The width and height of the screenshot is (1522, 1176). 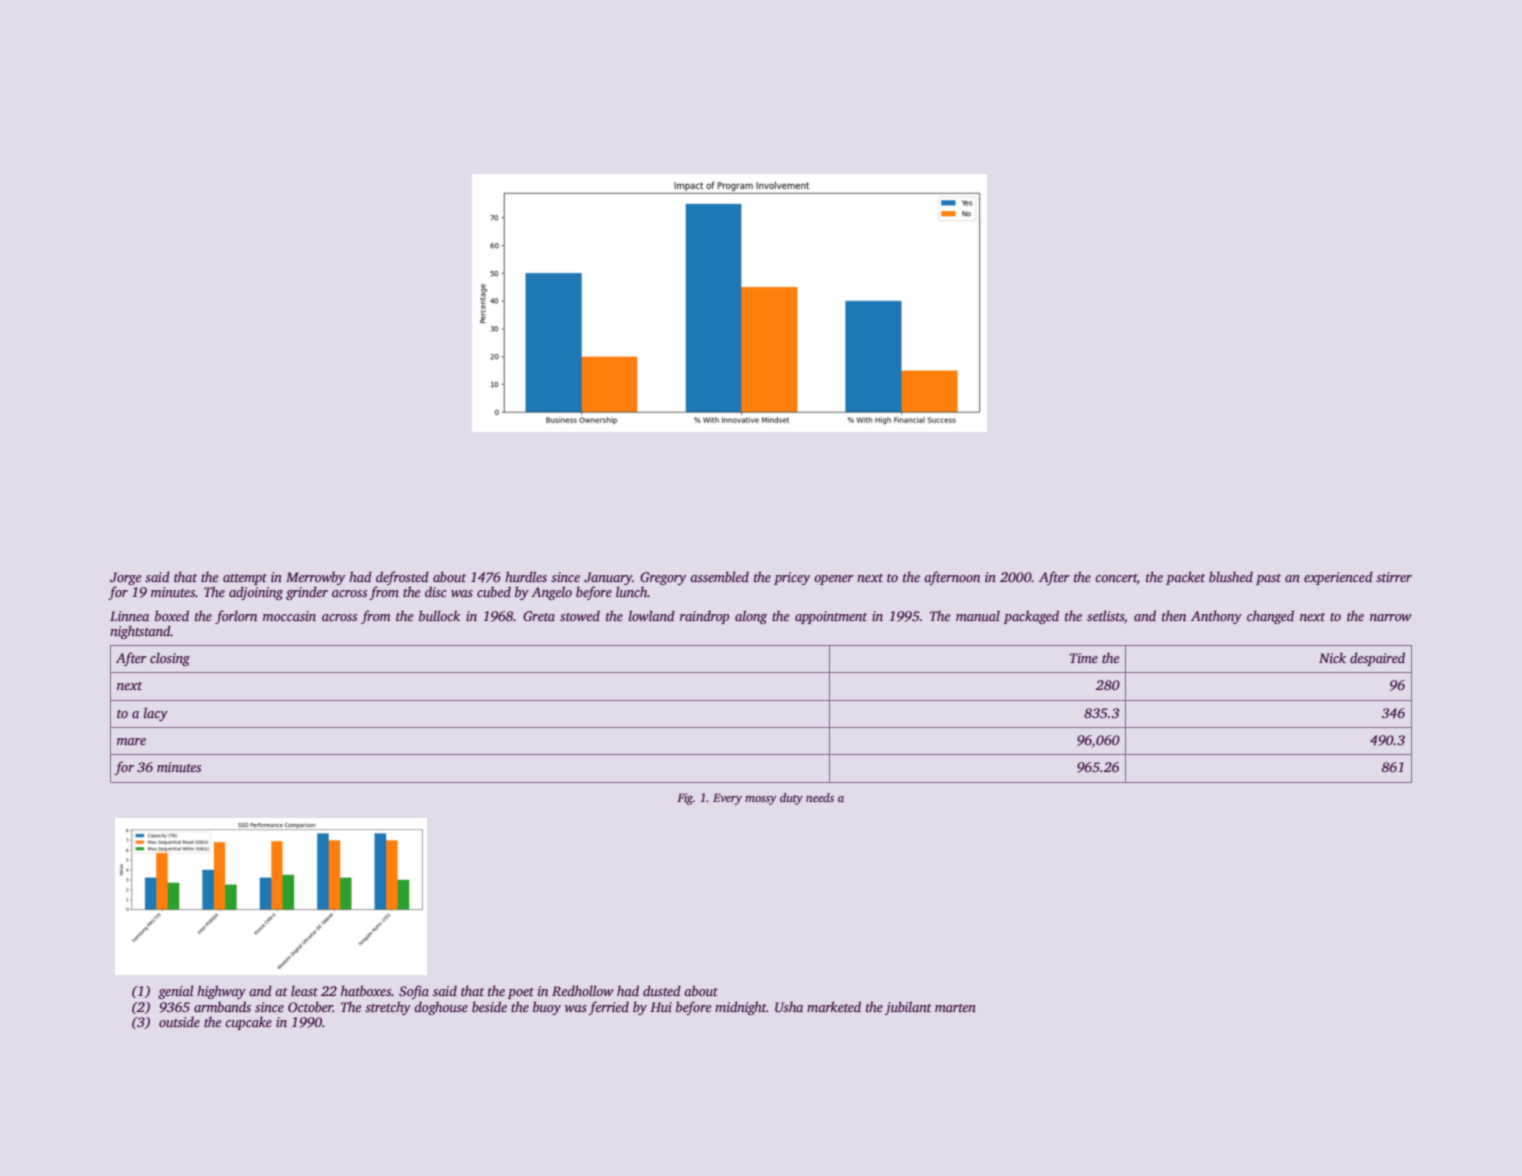 I want to click on moccasin, so click(x=289, y=616).
